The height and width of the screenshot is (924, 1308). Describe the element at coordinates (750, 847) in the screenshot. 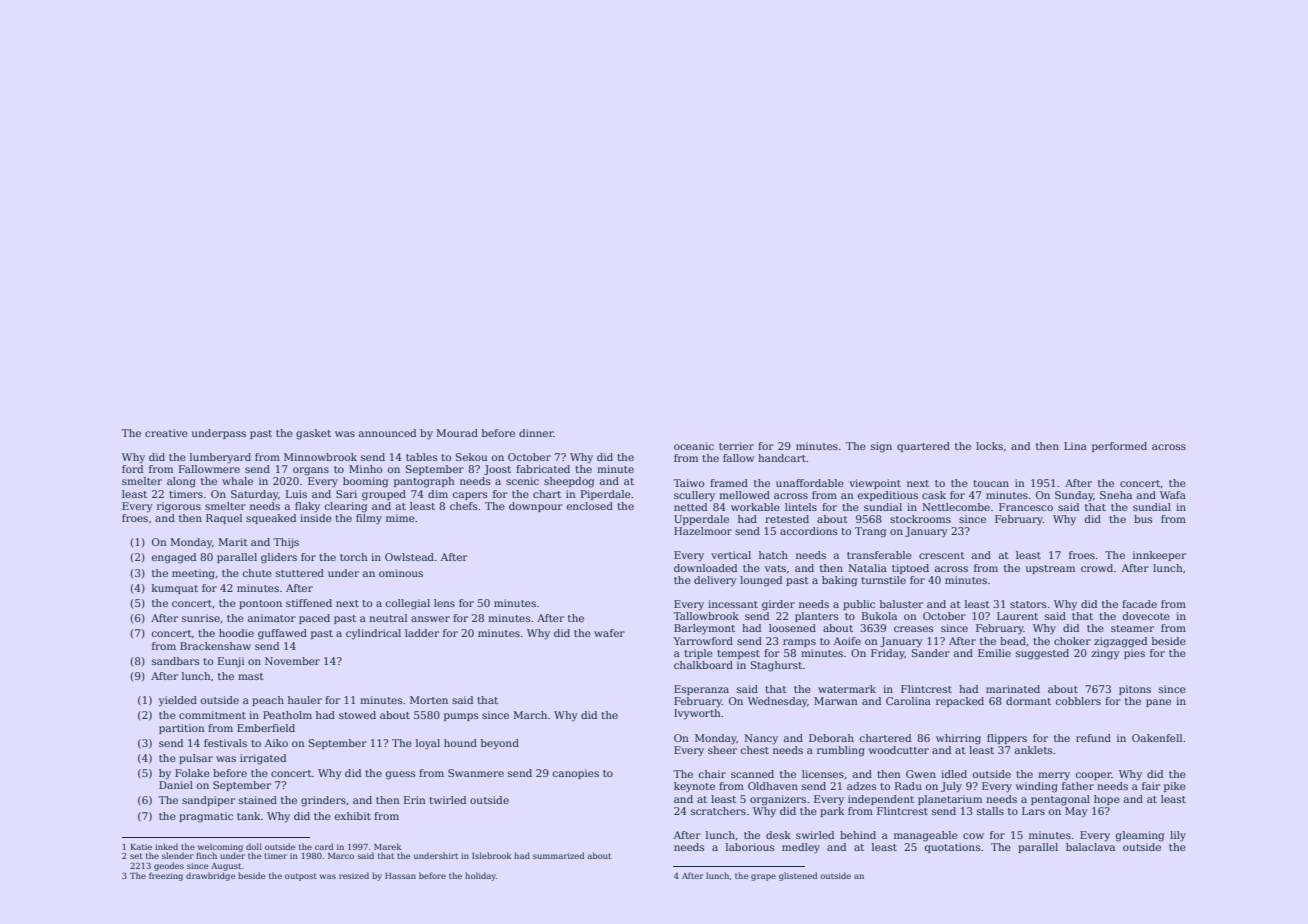

I see `laborious` at that location.
